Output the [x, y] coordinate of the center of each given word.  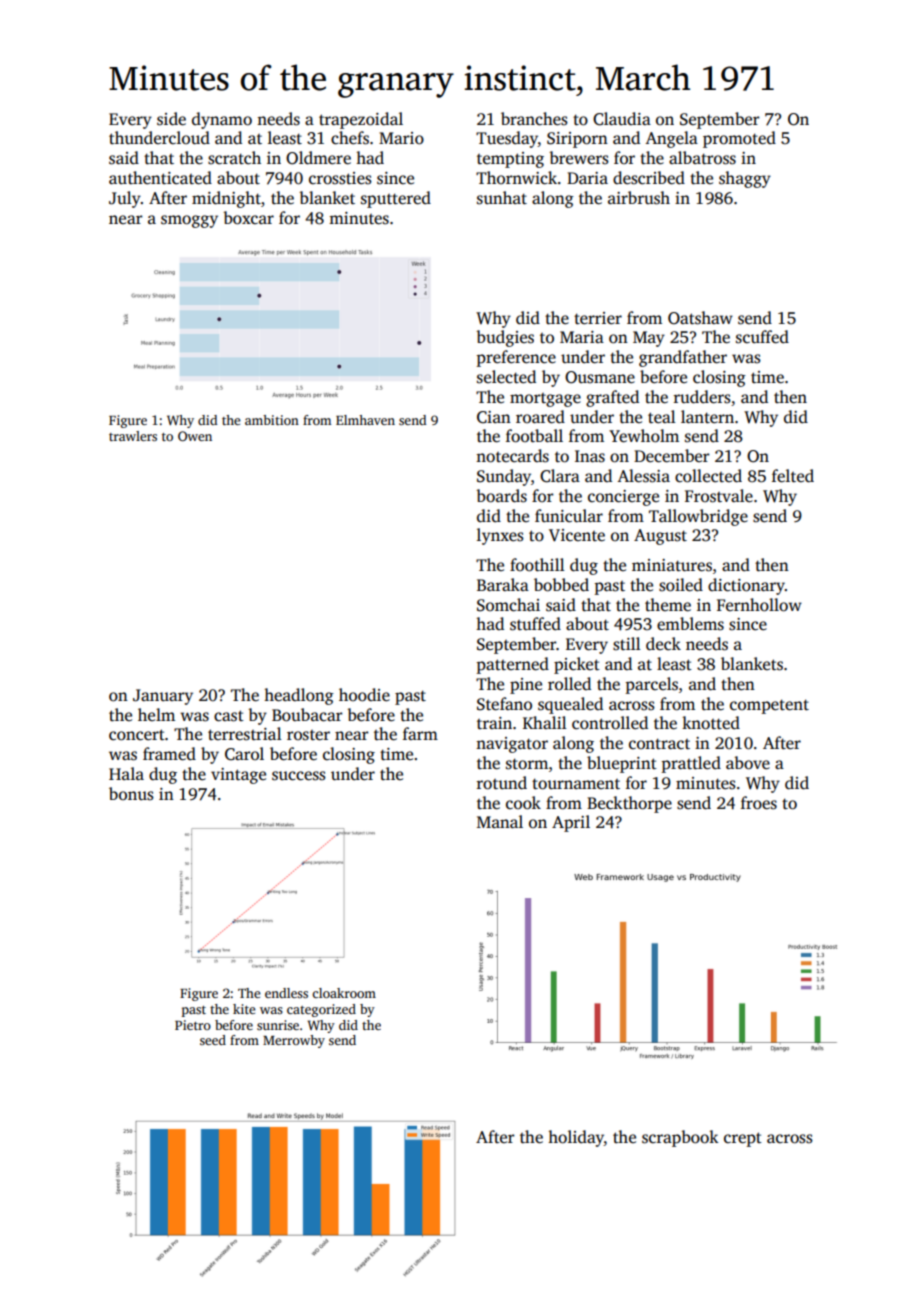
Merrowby [294, 1041]
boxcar [248, 218]
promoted [739, 139]
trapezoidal [361, 120]
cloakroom [344, 993]
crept [743, 1139]
